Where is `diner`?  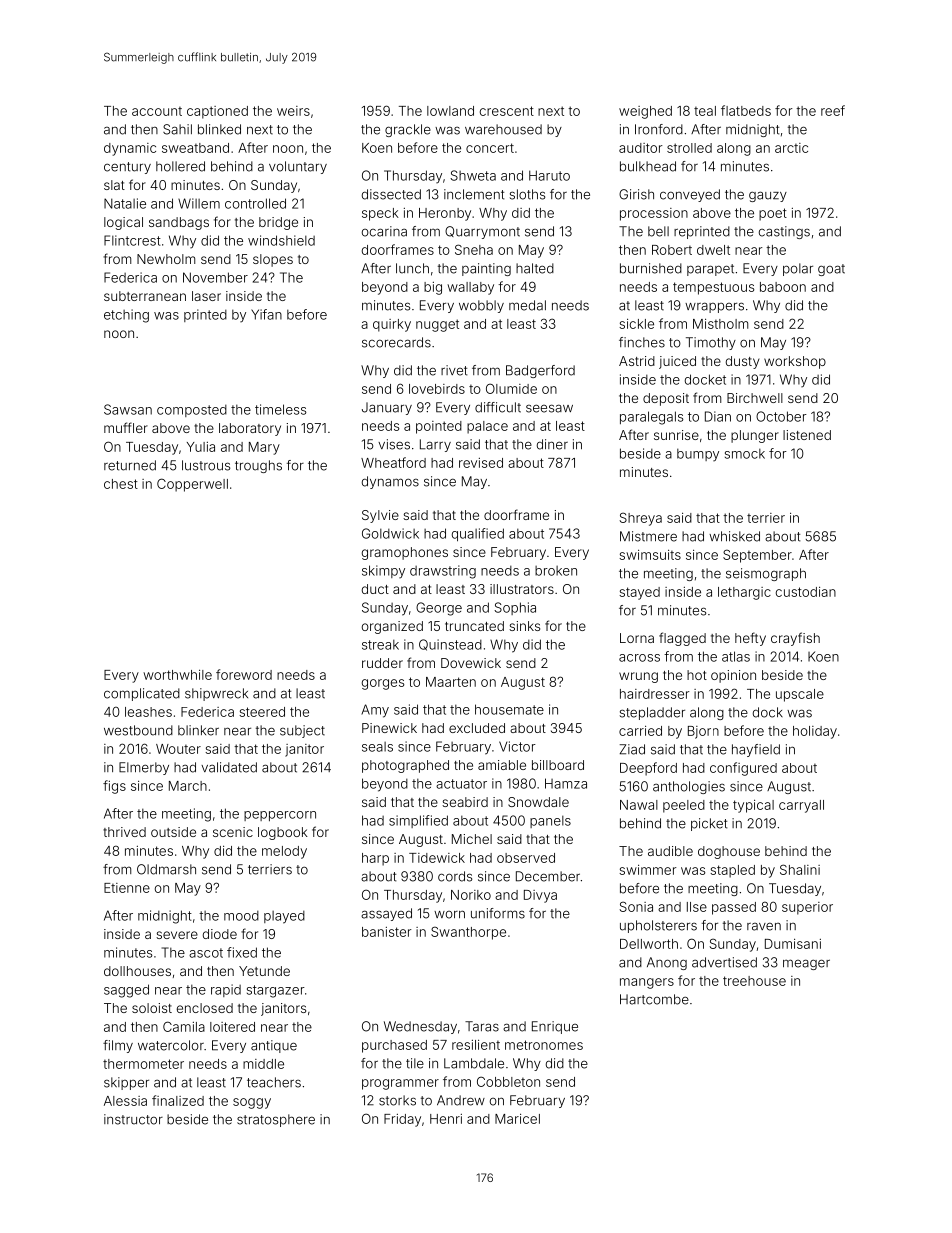
diner is located at coordinates (552, 444).
